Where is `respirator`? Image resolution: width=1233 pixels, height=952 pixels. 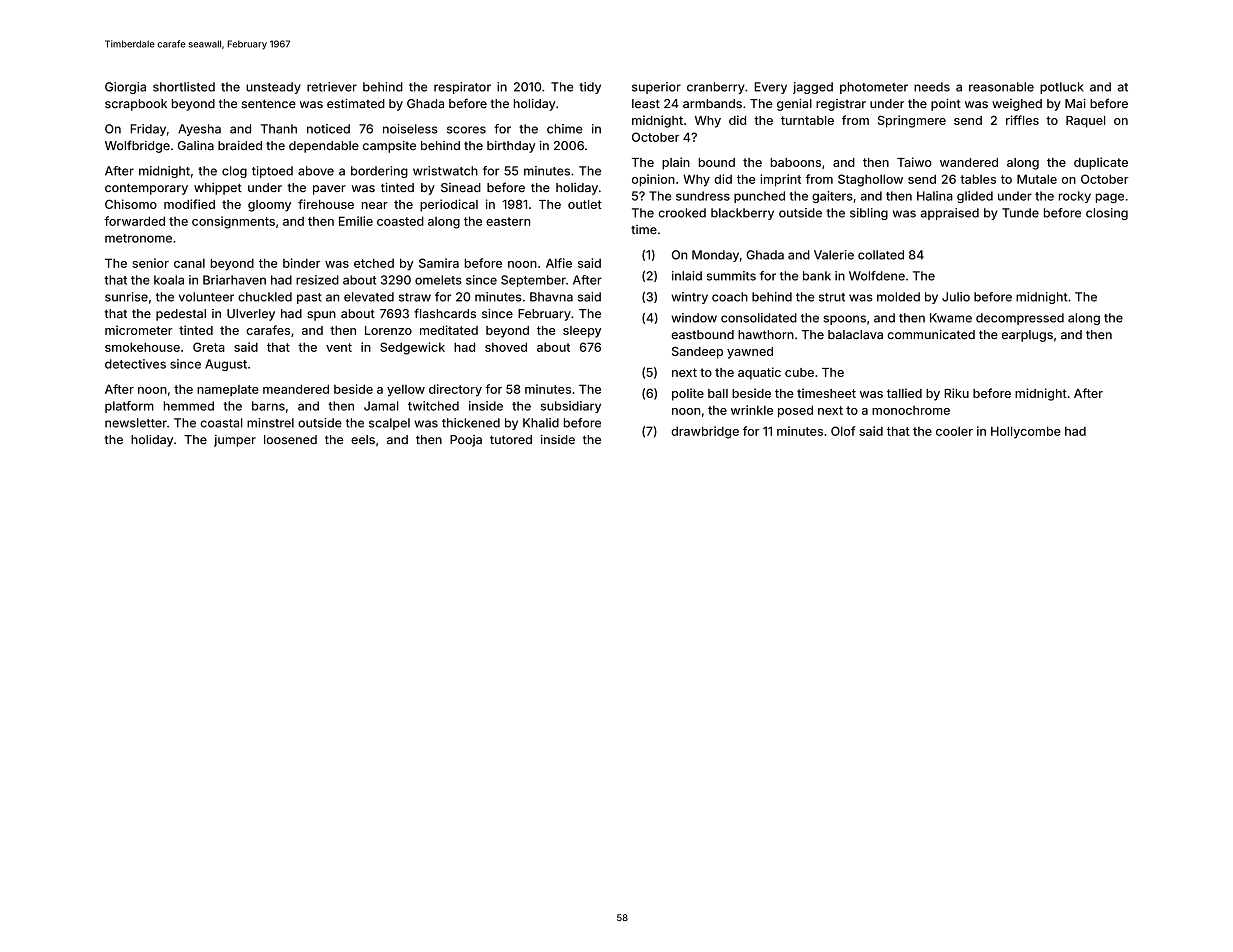 respirator is located at coordinates (462, 88).
